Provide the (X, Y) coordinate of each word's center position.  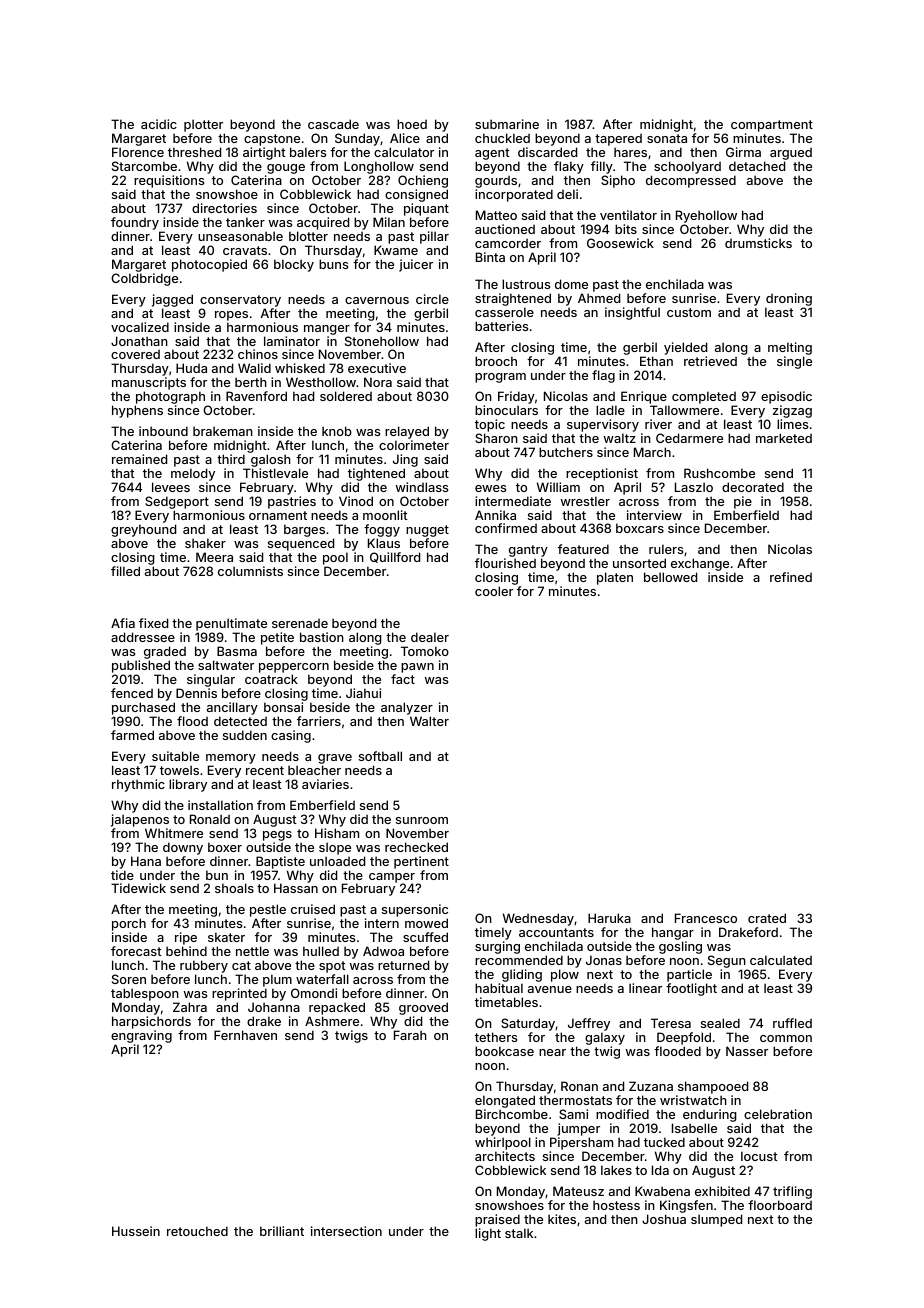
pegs (277, 836)
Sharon (496, 438)
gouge (286, 169)
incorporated (514, 195)
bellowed (670, 577)
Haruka (609, 918)
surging (497, 947)
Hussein (136, 1231)
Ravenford (256, 396)
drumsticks (758, 243)
